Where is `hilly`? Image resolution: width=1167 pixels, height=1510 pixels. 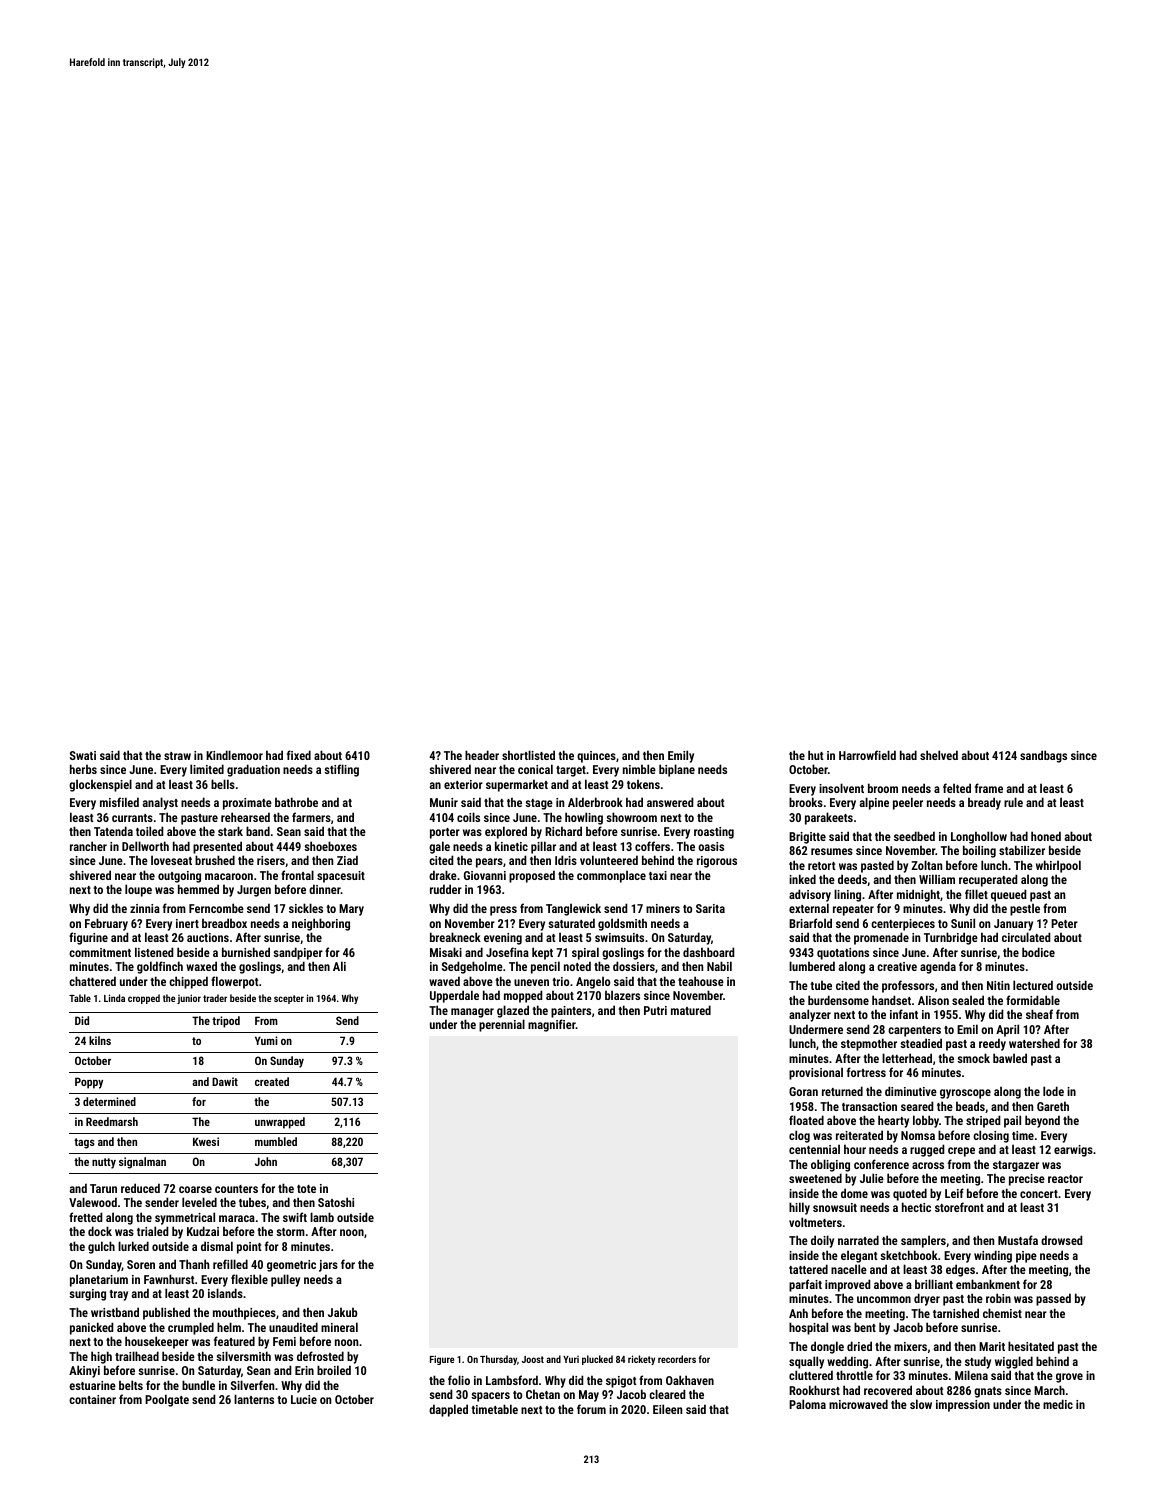
hilly is located at coordinates (799, 1208).
